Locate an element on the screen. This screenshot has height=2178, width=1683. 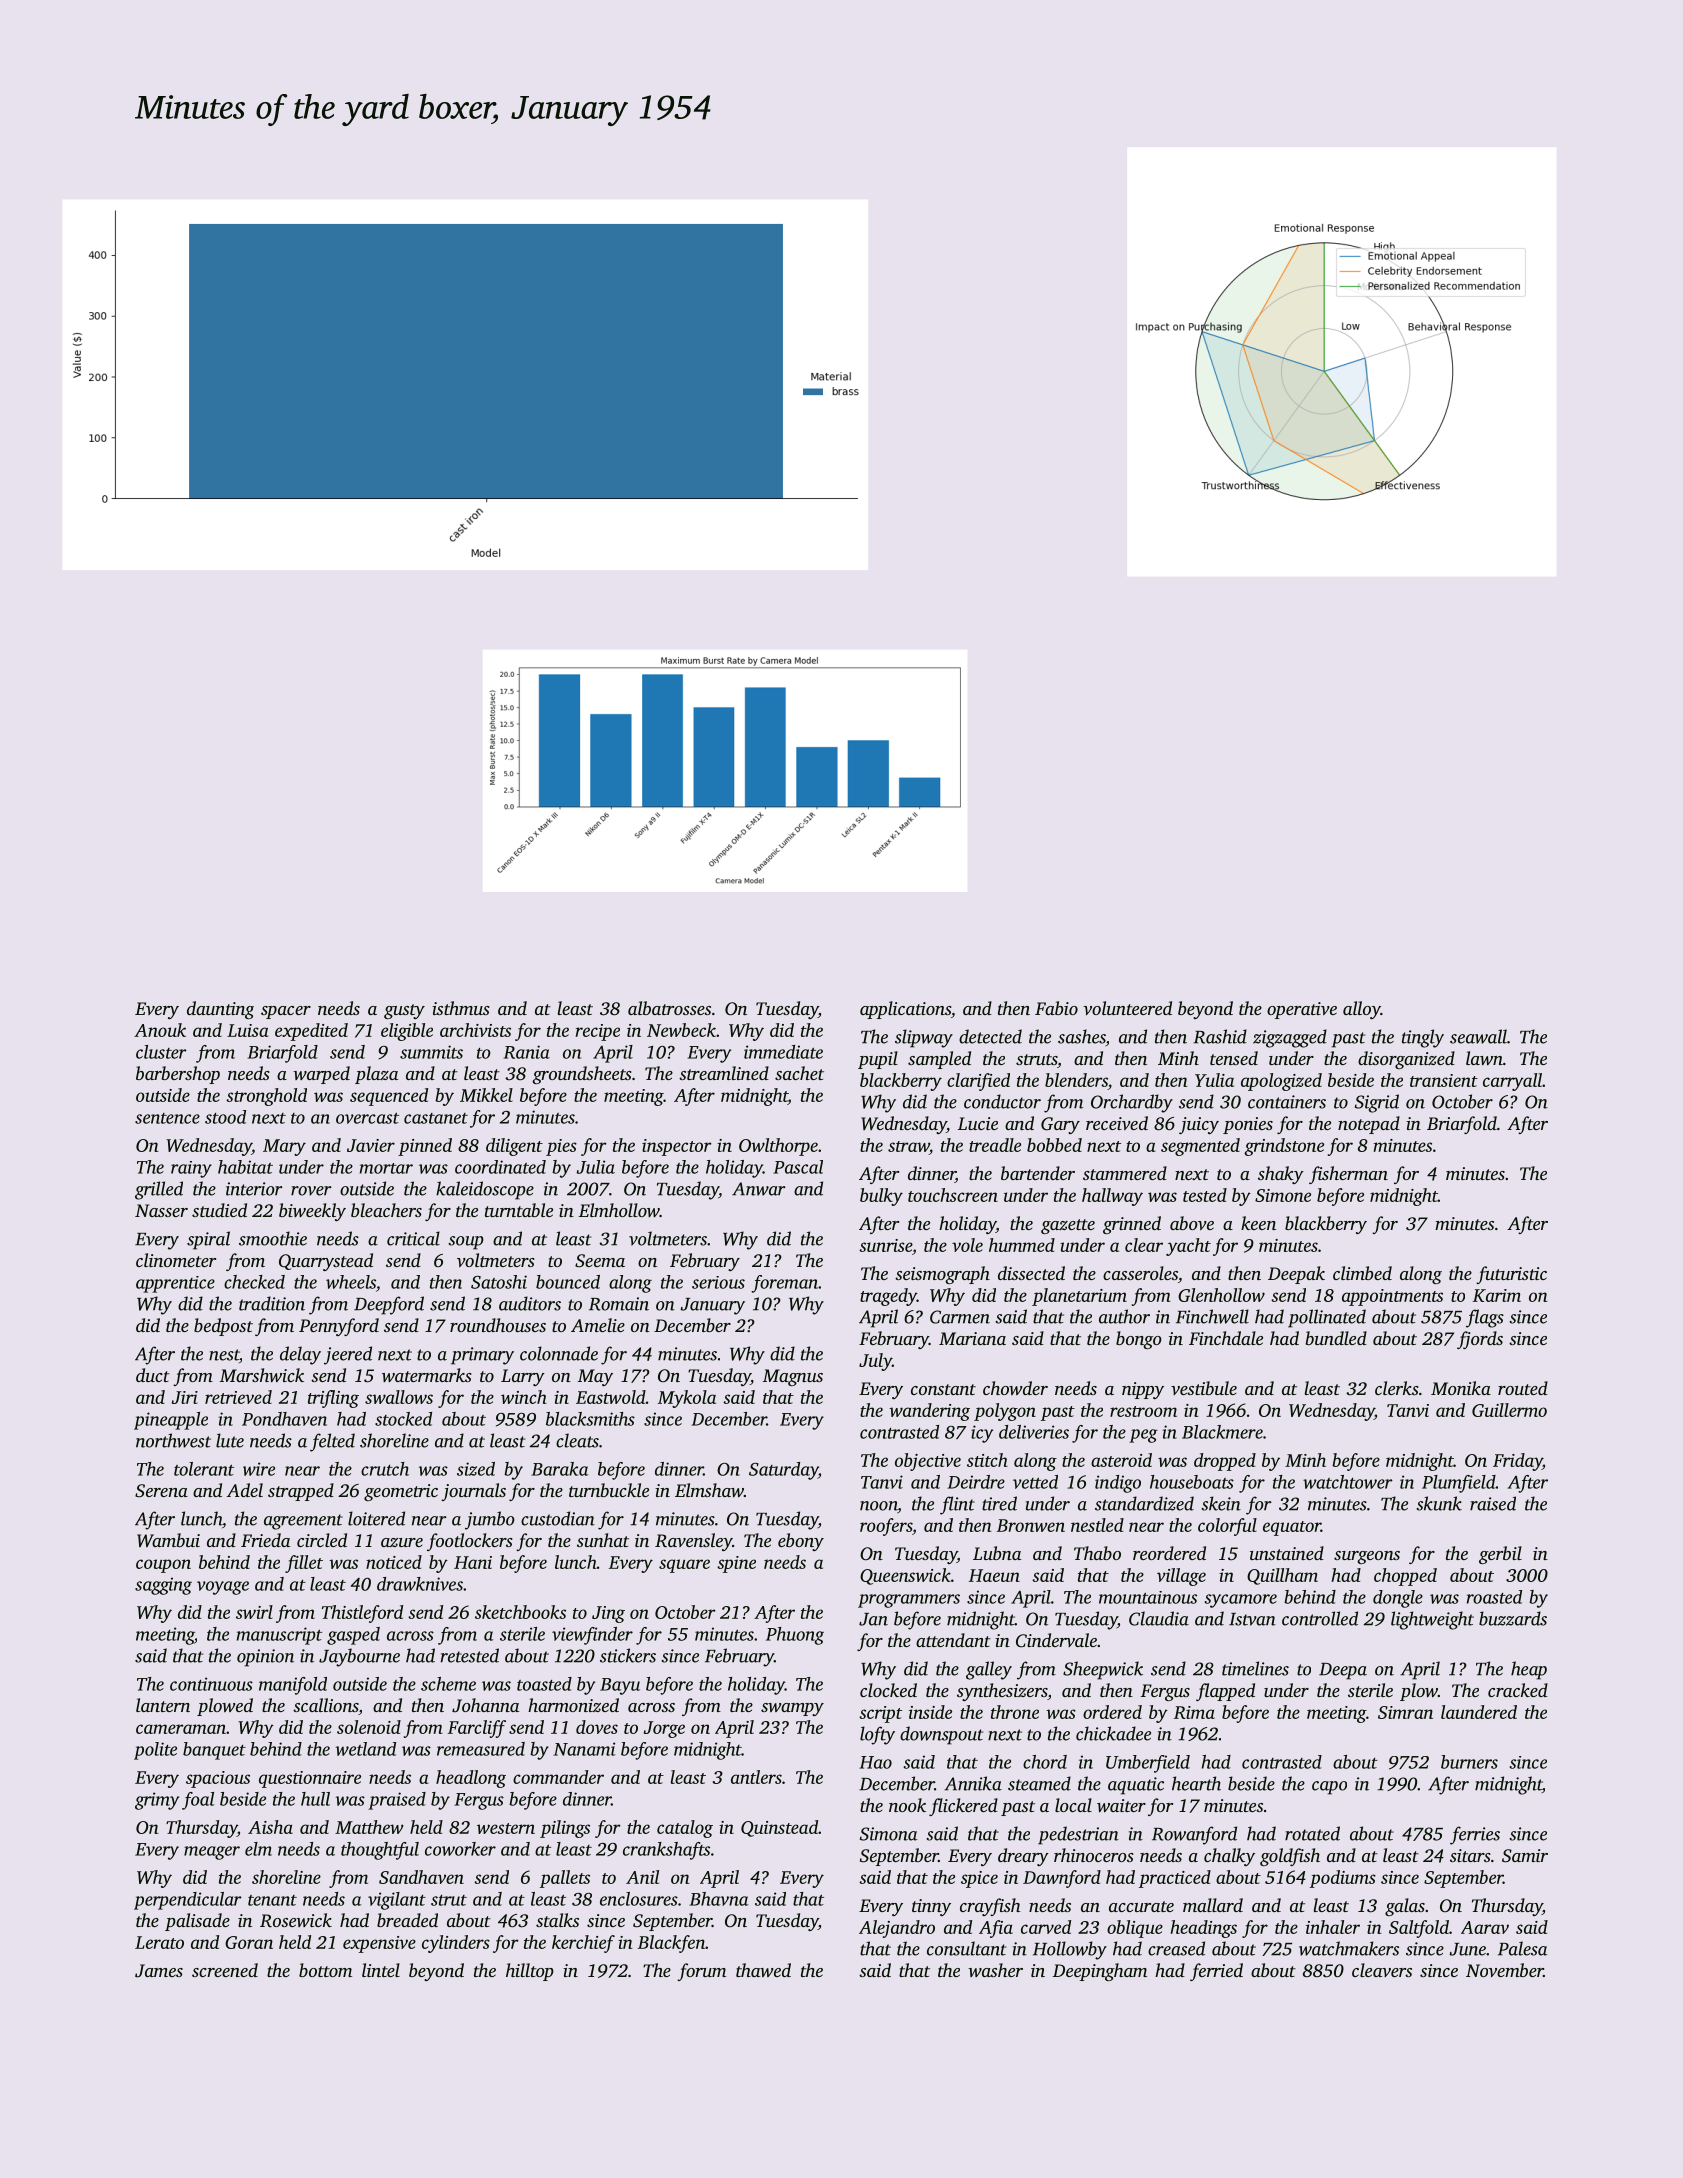
thoughtful is located at coordinates (380, 1851).
